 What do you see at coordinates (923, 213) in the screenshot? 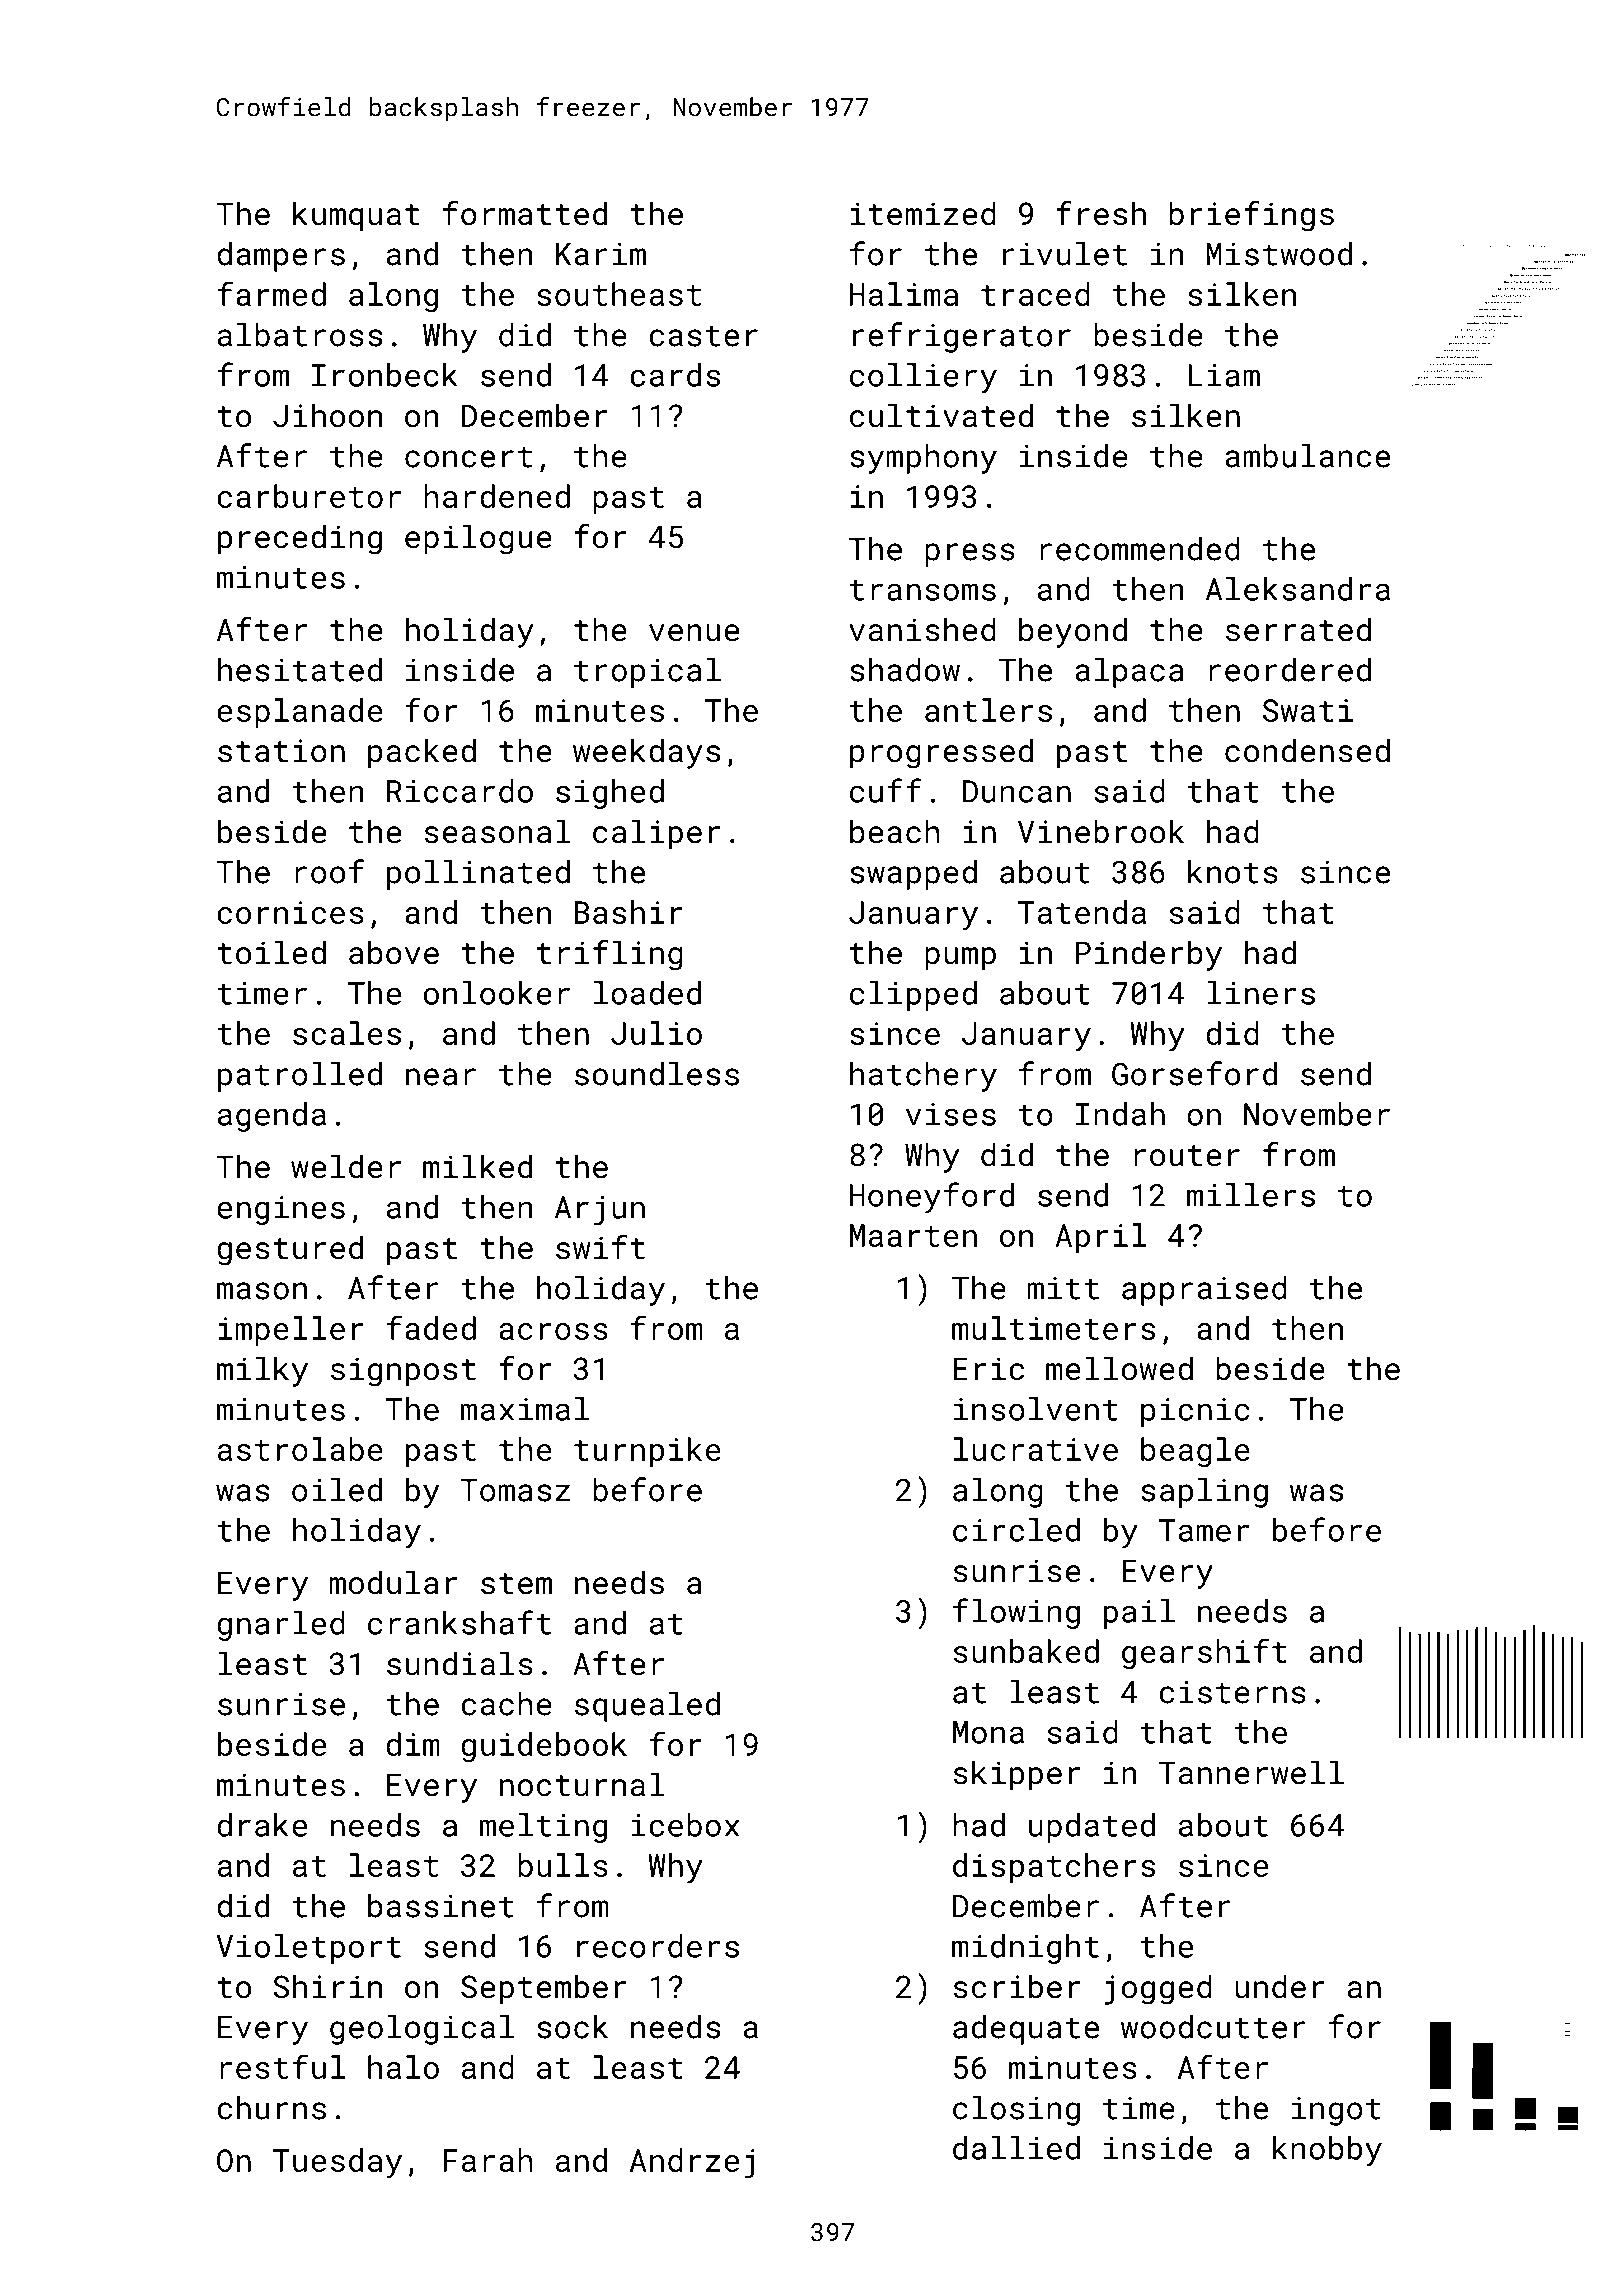
I see `itemized` at bounding box center [923, 213].
